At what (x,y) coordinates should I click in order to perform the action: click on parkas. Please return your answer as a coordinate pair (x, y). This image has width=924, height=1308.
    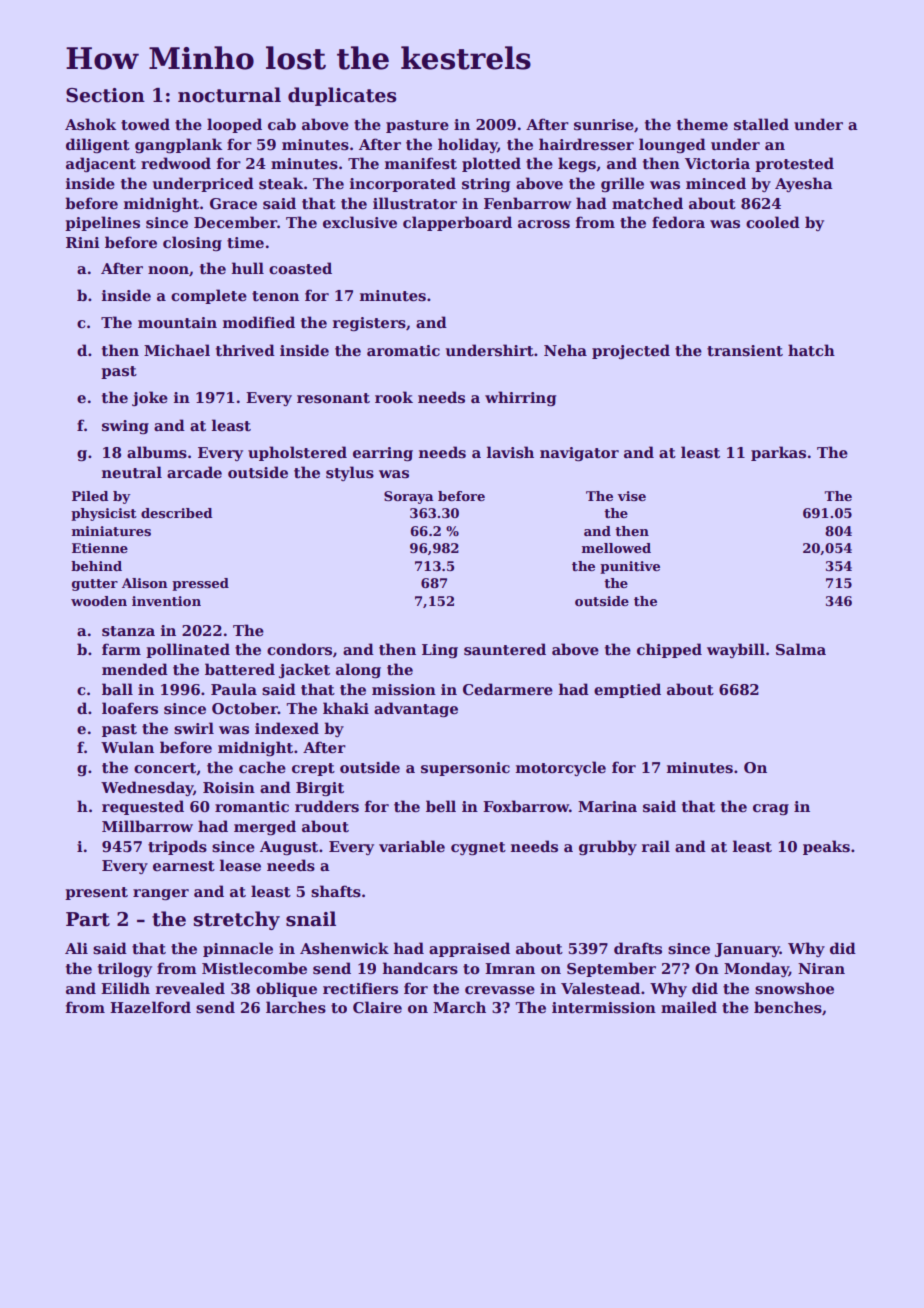
    Looking at the image, I should click on (778, 453).
